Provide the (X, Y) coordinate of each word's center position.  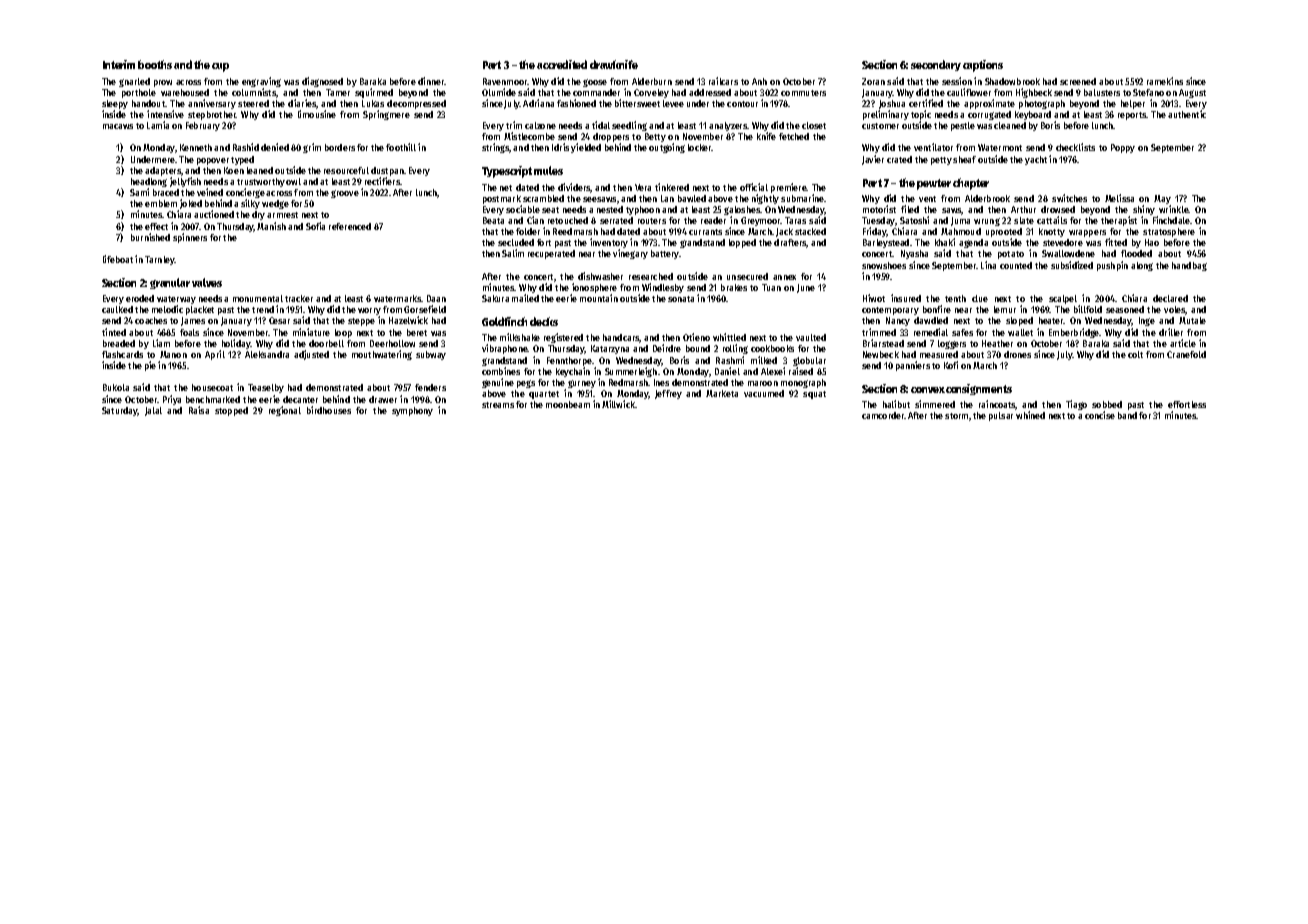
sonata (681, 299)
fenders (430, 387)
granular (170, 283)
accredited (562, 64)
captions (983, 66)
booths (155, 64)
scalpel (1063, 299)
